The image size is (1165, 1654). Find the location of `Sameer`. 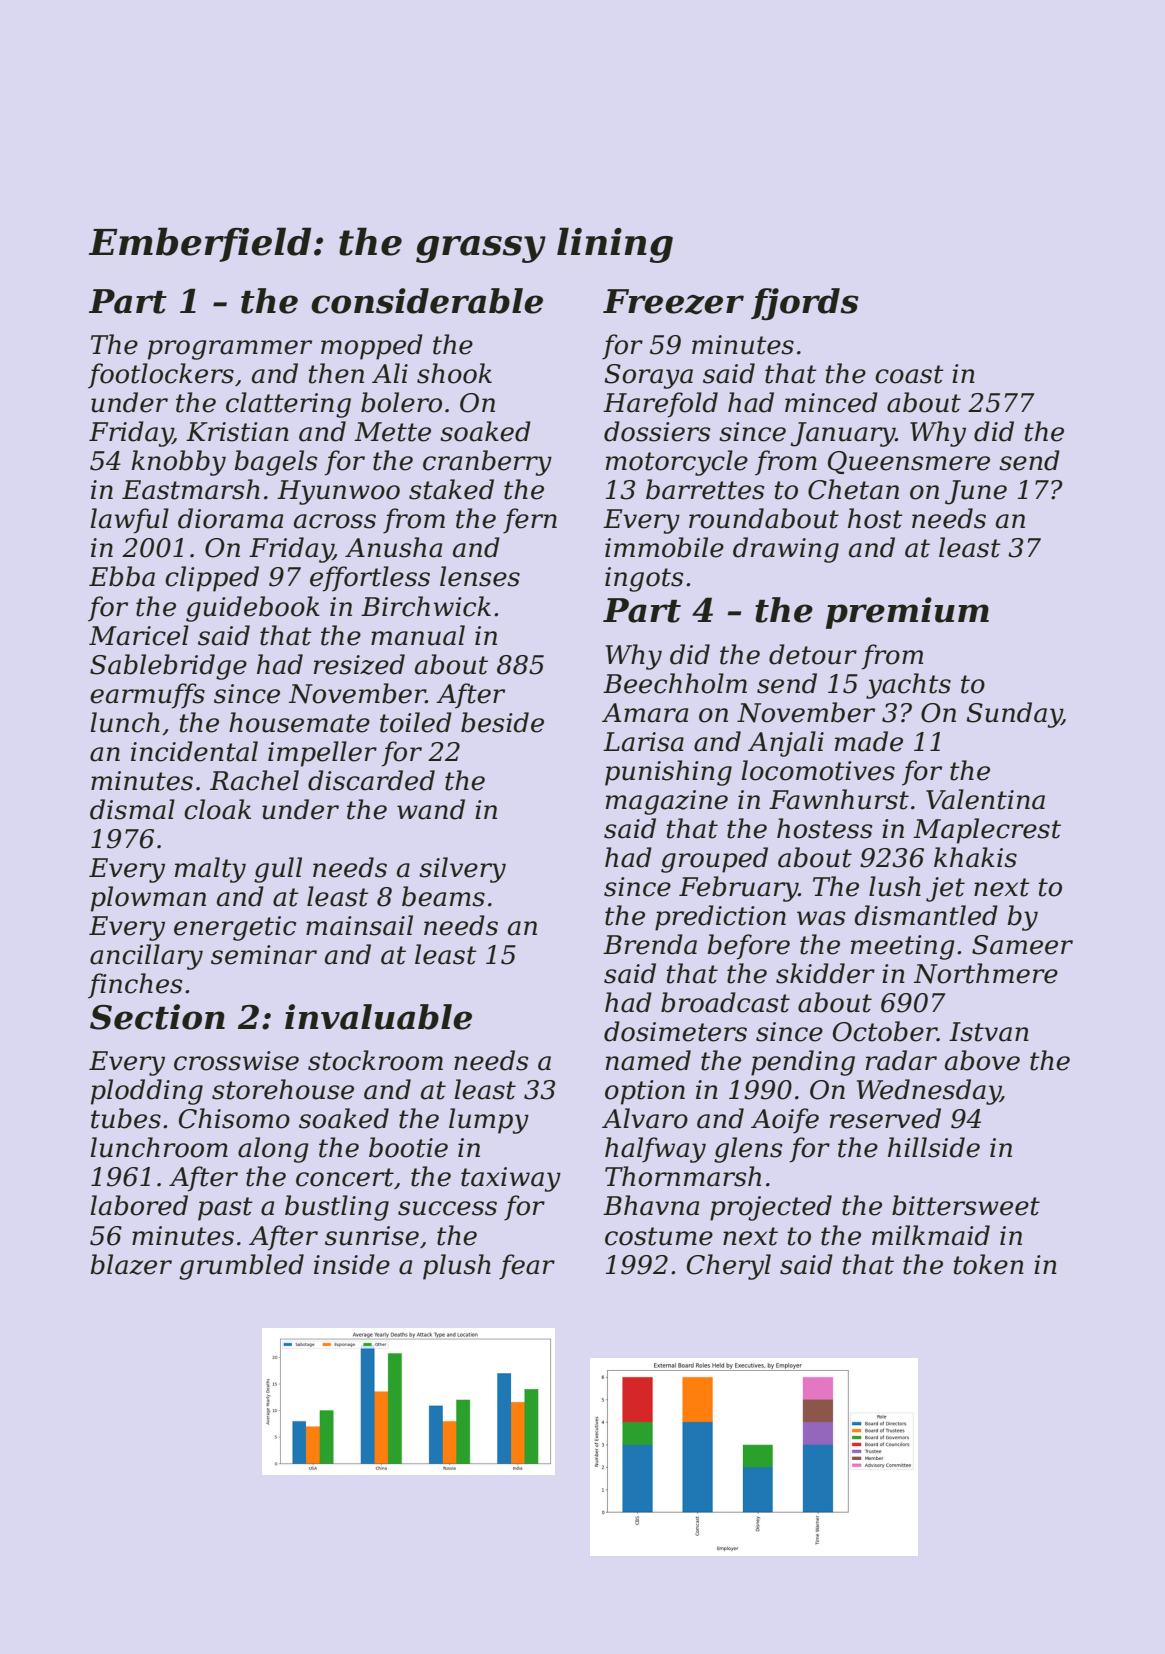

Sameer is located at coordinates (1022, 945).
